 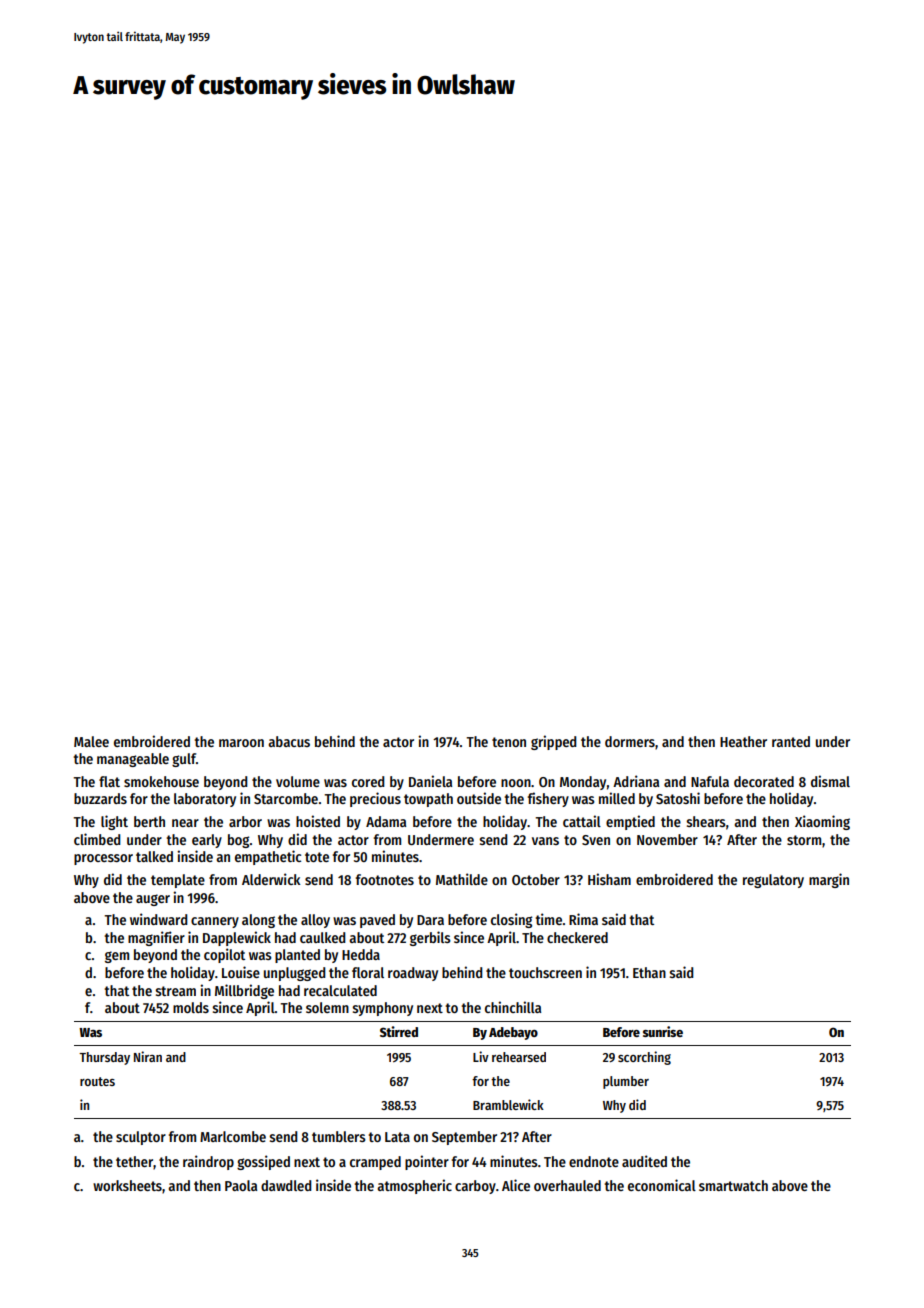 I want to click on maroon, so click(x=241, y=743).
